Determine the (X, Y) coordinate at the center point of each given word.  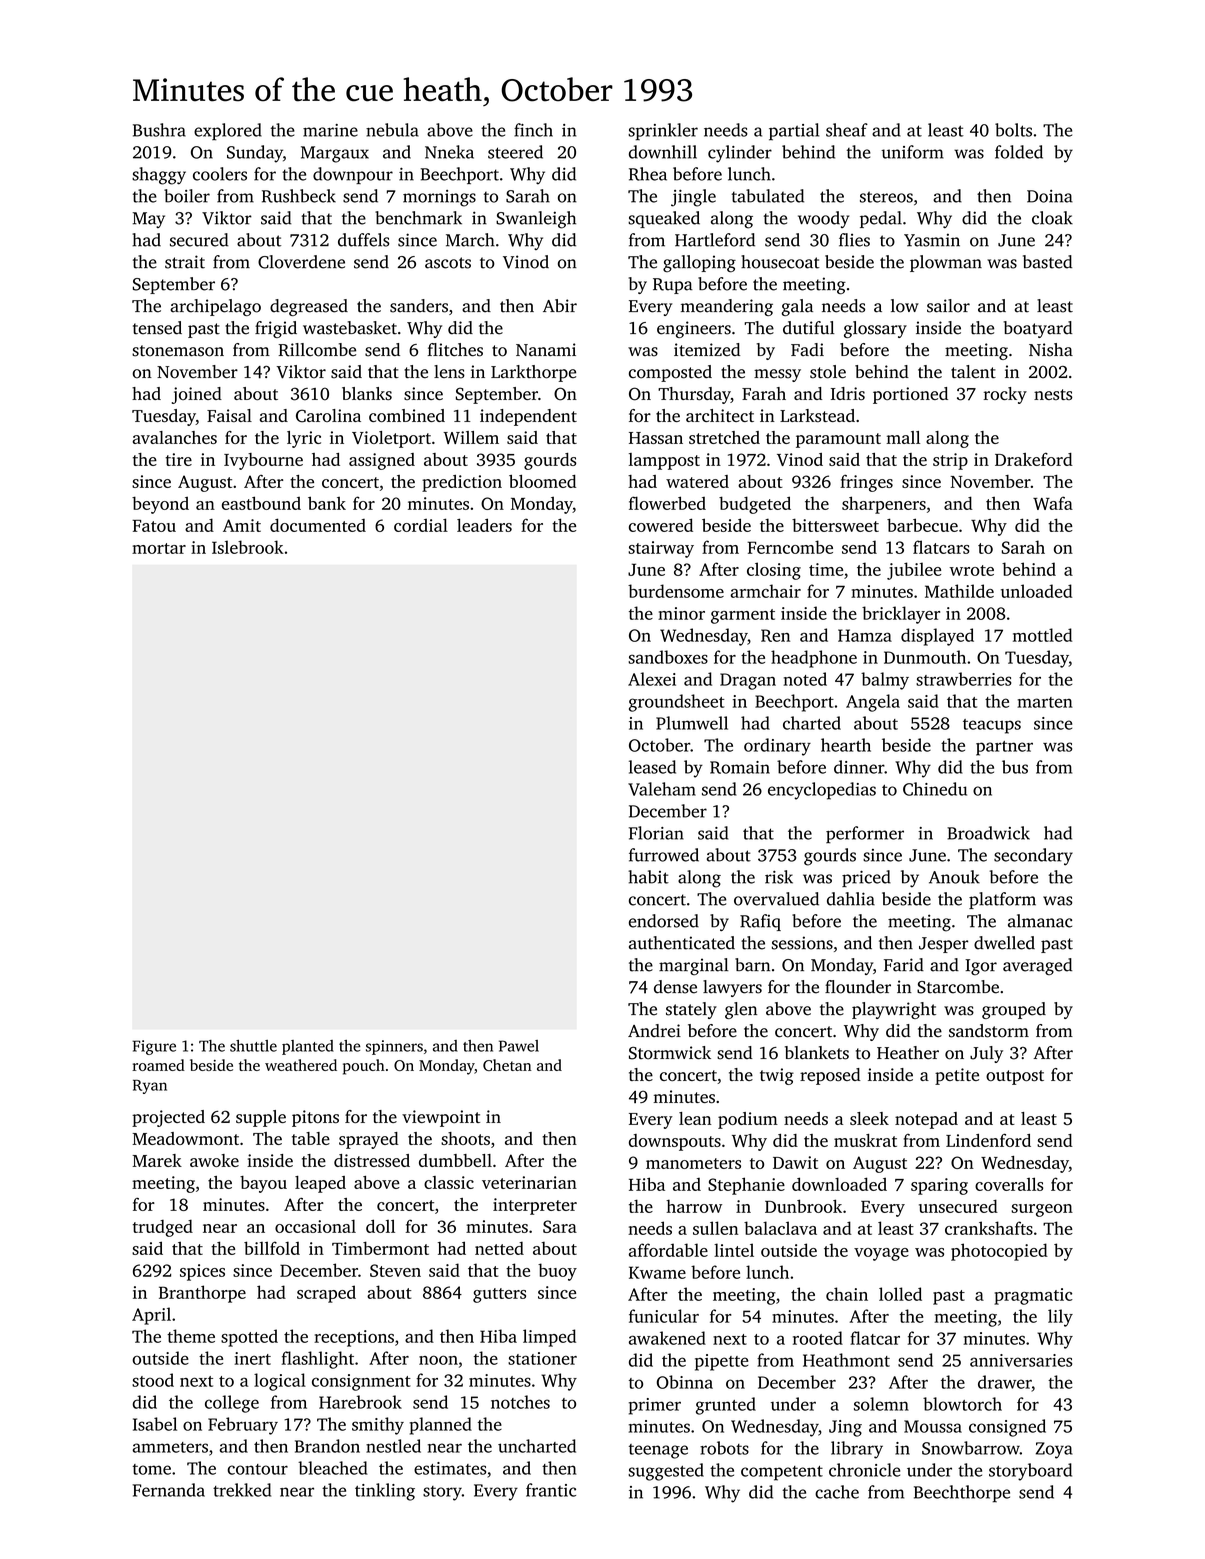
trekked (242, 1490)
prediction (462, 483)
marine (330, 130)
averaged (1037, 966)
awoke (214, 1160)
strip (950, 461)
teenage (658, 1451)
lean (695, 1118)
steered (515, 152)
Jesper (943, 945)
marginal (694, 966)
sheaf (847, 130)
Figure (154, 1047)
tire (179, 459)
